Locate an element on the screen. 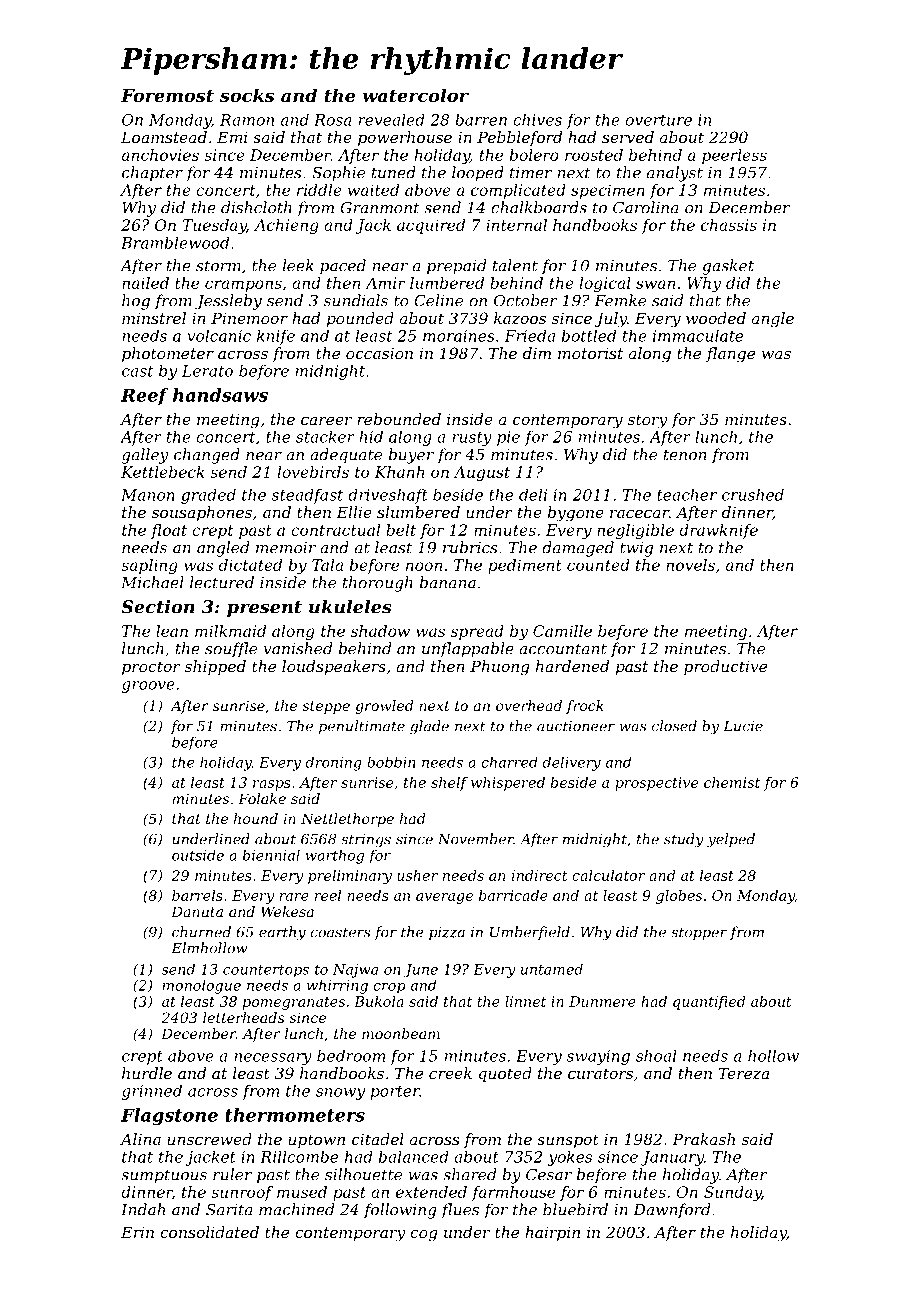 The width and height of the screenshot is (924, 1308). rebounded is located at coordinates (399, 419).
